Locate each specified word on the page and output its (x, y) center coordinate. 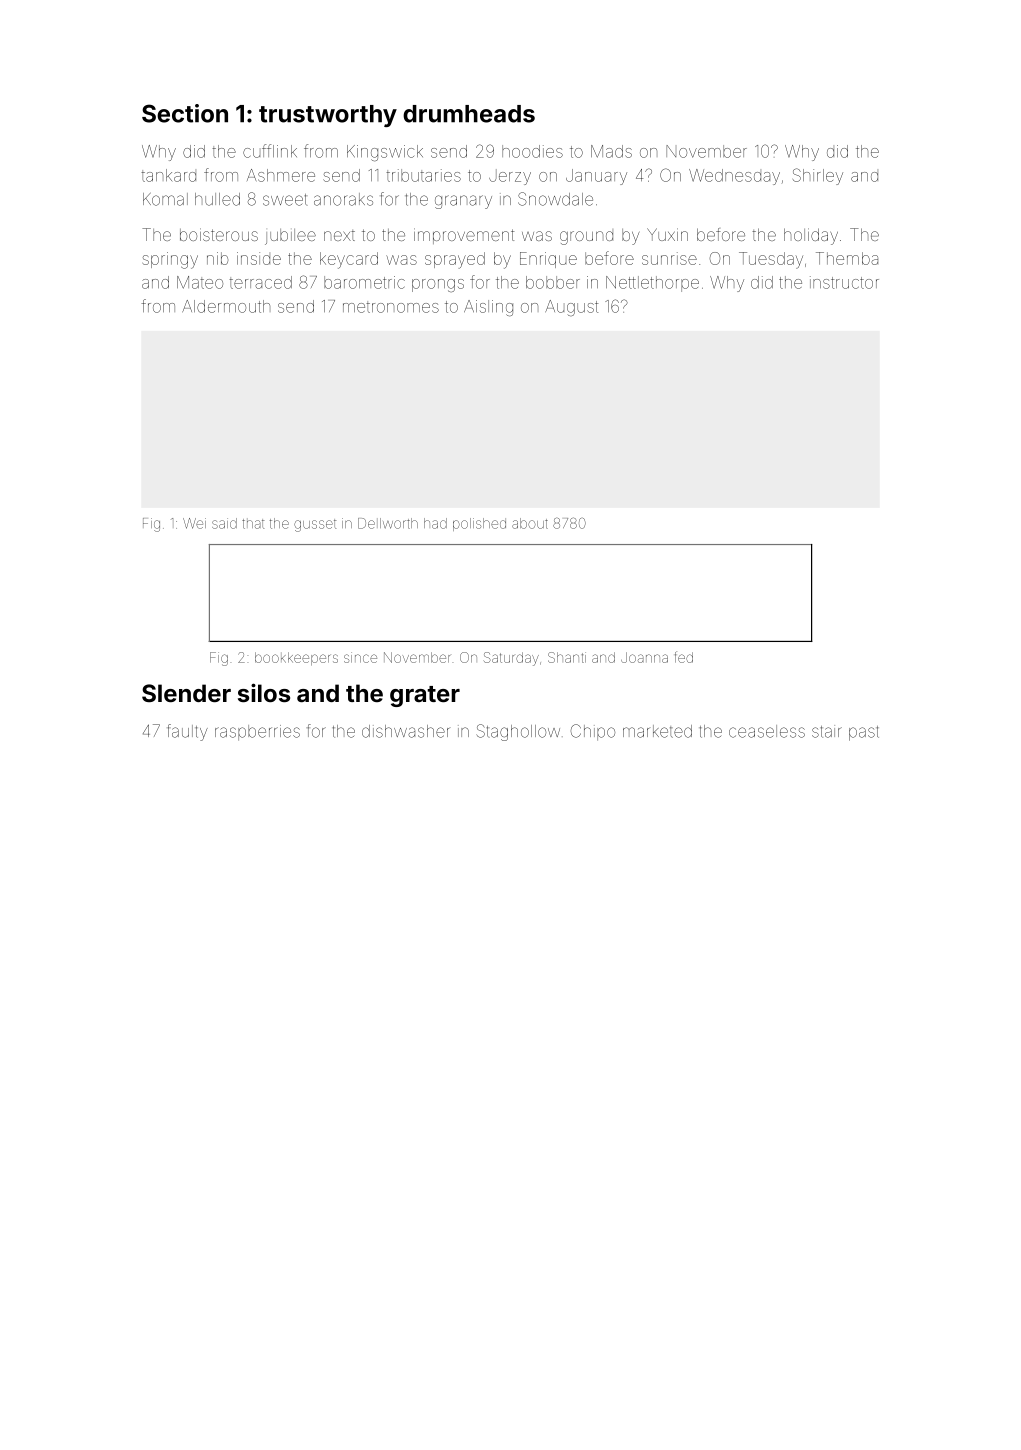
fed (684, 657)
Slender (186, 693)
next (339, 235)
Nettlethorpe (652, 284)
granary (463, 202)
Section (185, 113)
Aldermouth (226, 306)
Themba (847, 258)
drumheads (469, 114)
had (435, 523)
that (253, 524)
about (530, 523)
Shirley (818, 176)
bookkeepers (296, 658)
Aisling (488, 308)
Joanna (644, 657)
